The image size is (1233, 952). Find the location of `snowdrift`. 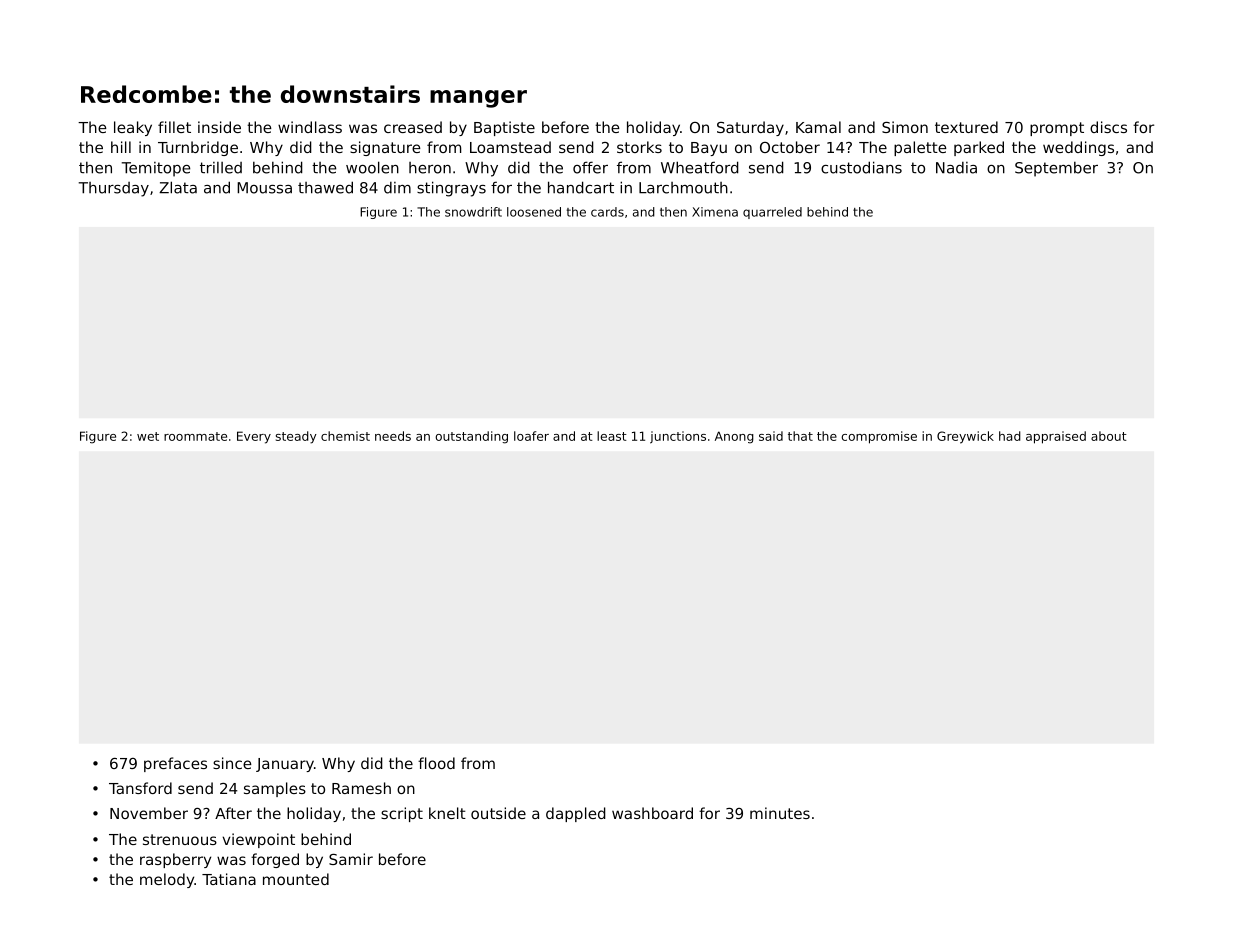

snowdrift is located at coordinates (473, 212).
